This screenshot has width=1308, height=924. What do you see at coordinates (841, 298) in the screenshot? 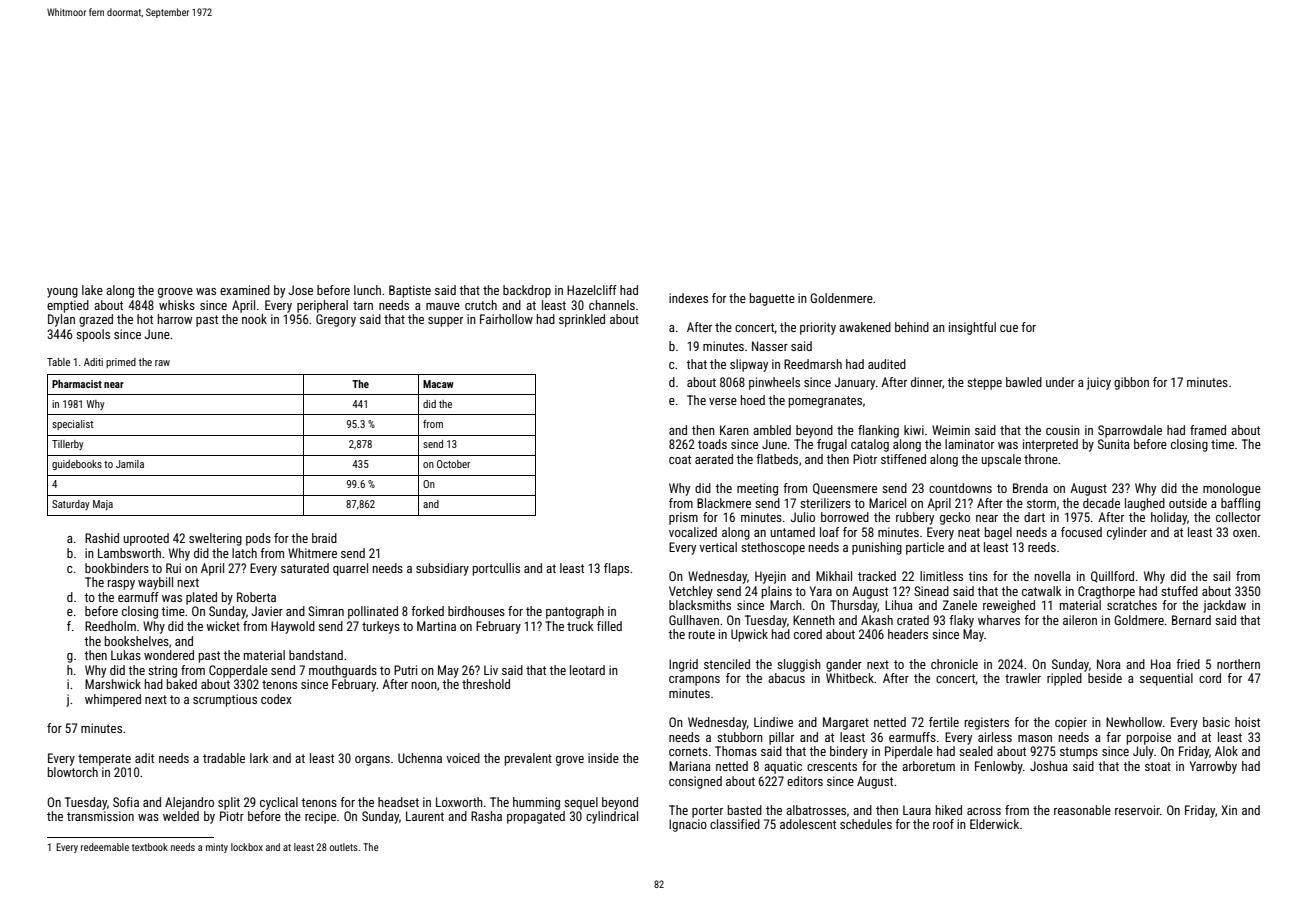
I see `Goldenmere` at bounding box center [841, 298].
